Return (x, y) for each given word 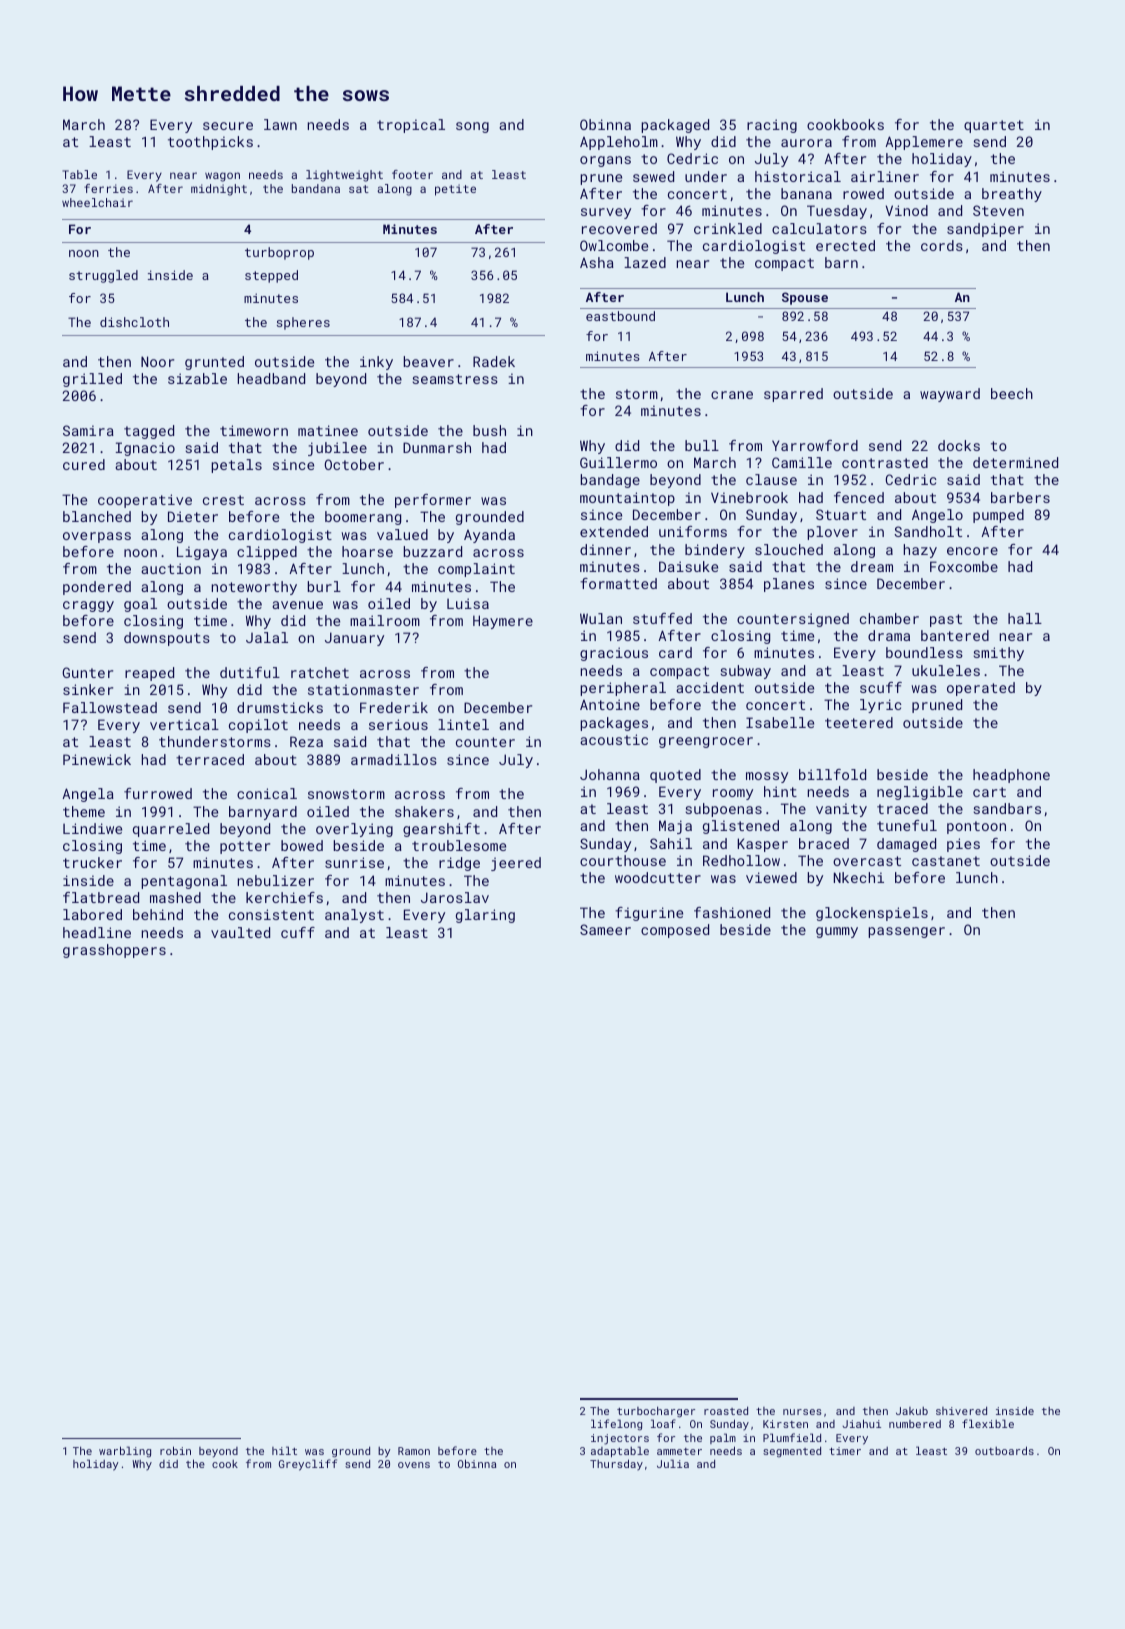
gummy (837, 932)
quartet (994, 126)
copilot (258, 726)
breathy (1012, 195)
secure (228, 126)
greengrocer (706, 742)
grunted (214, 363)
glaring (485, 916)
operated (981, 689)
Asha (597, 262)
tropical (411, 126)
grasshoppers (114, 951)
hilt (284, 1450)
